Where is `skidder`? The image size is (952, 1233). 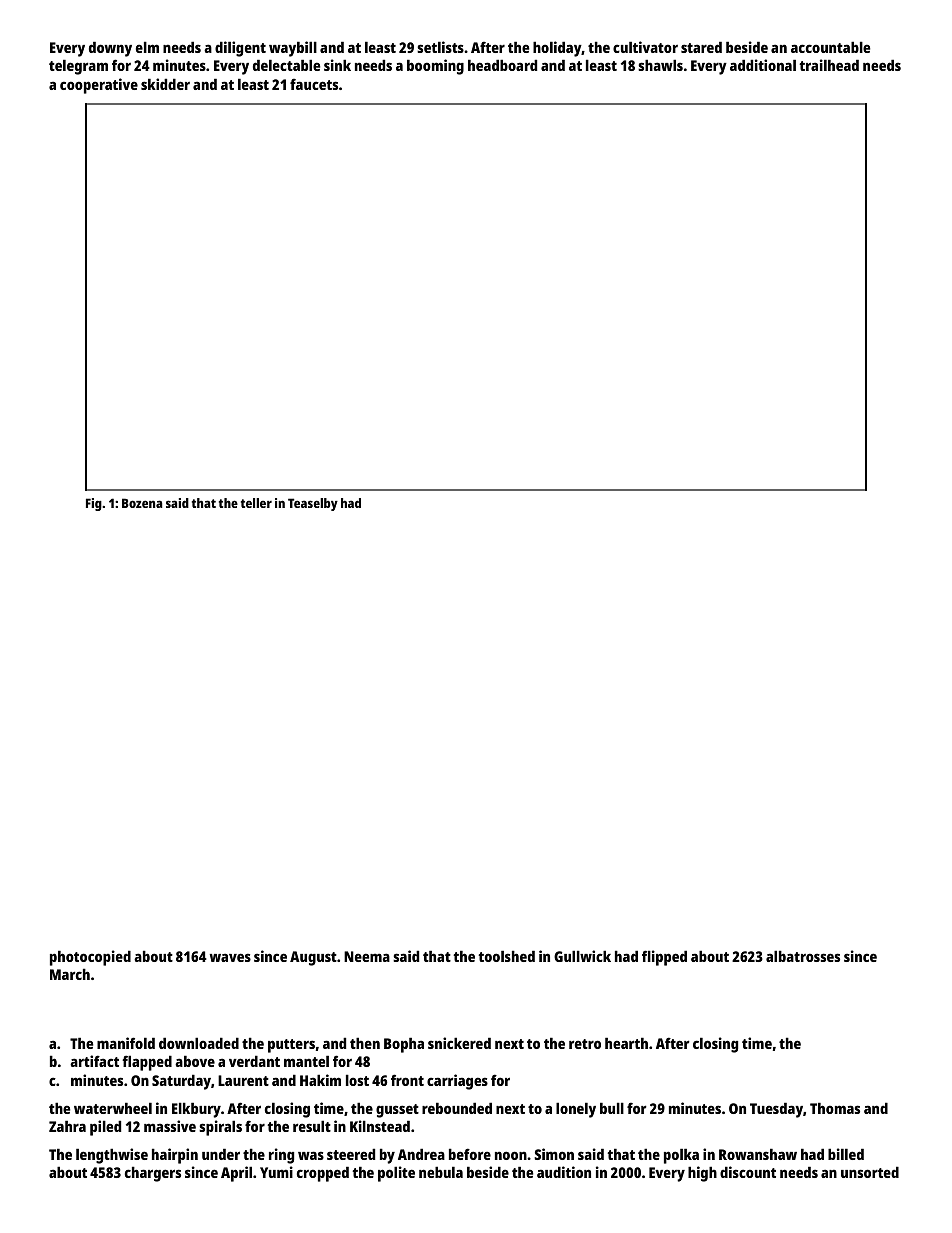 skidder is located at coordinates (165, 84).
